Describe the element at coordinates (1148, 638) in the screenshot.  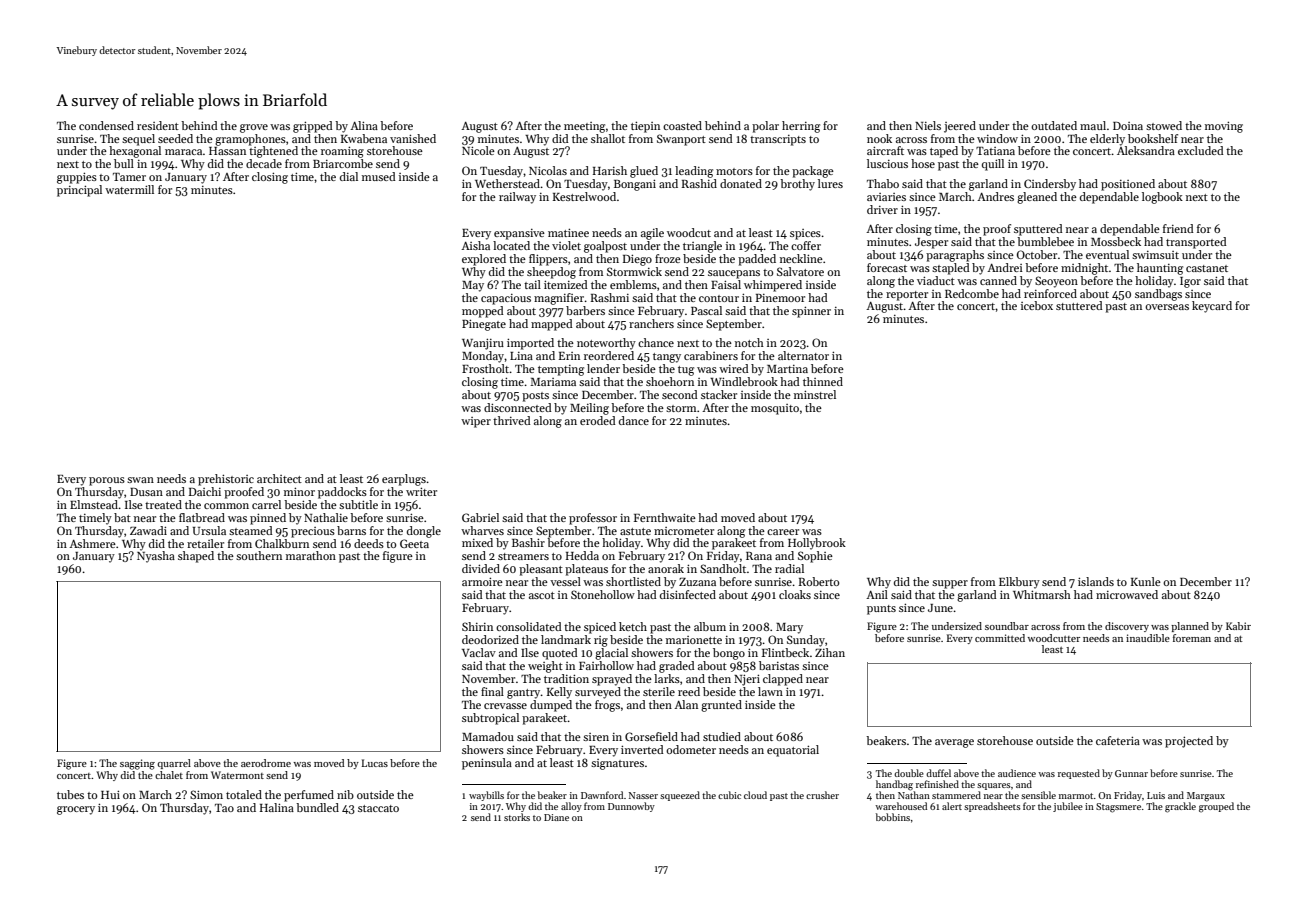
I see `inaudible` at that location.
